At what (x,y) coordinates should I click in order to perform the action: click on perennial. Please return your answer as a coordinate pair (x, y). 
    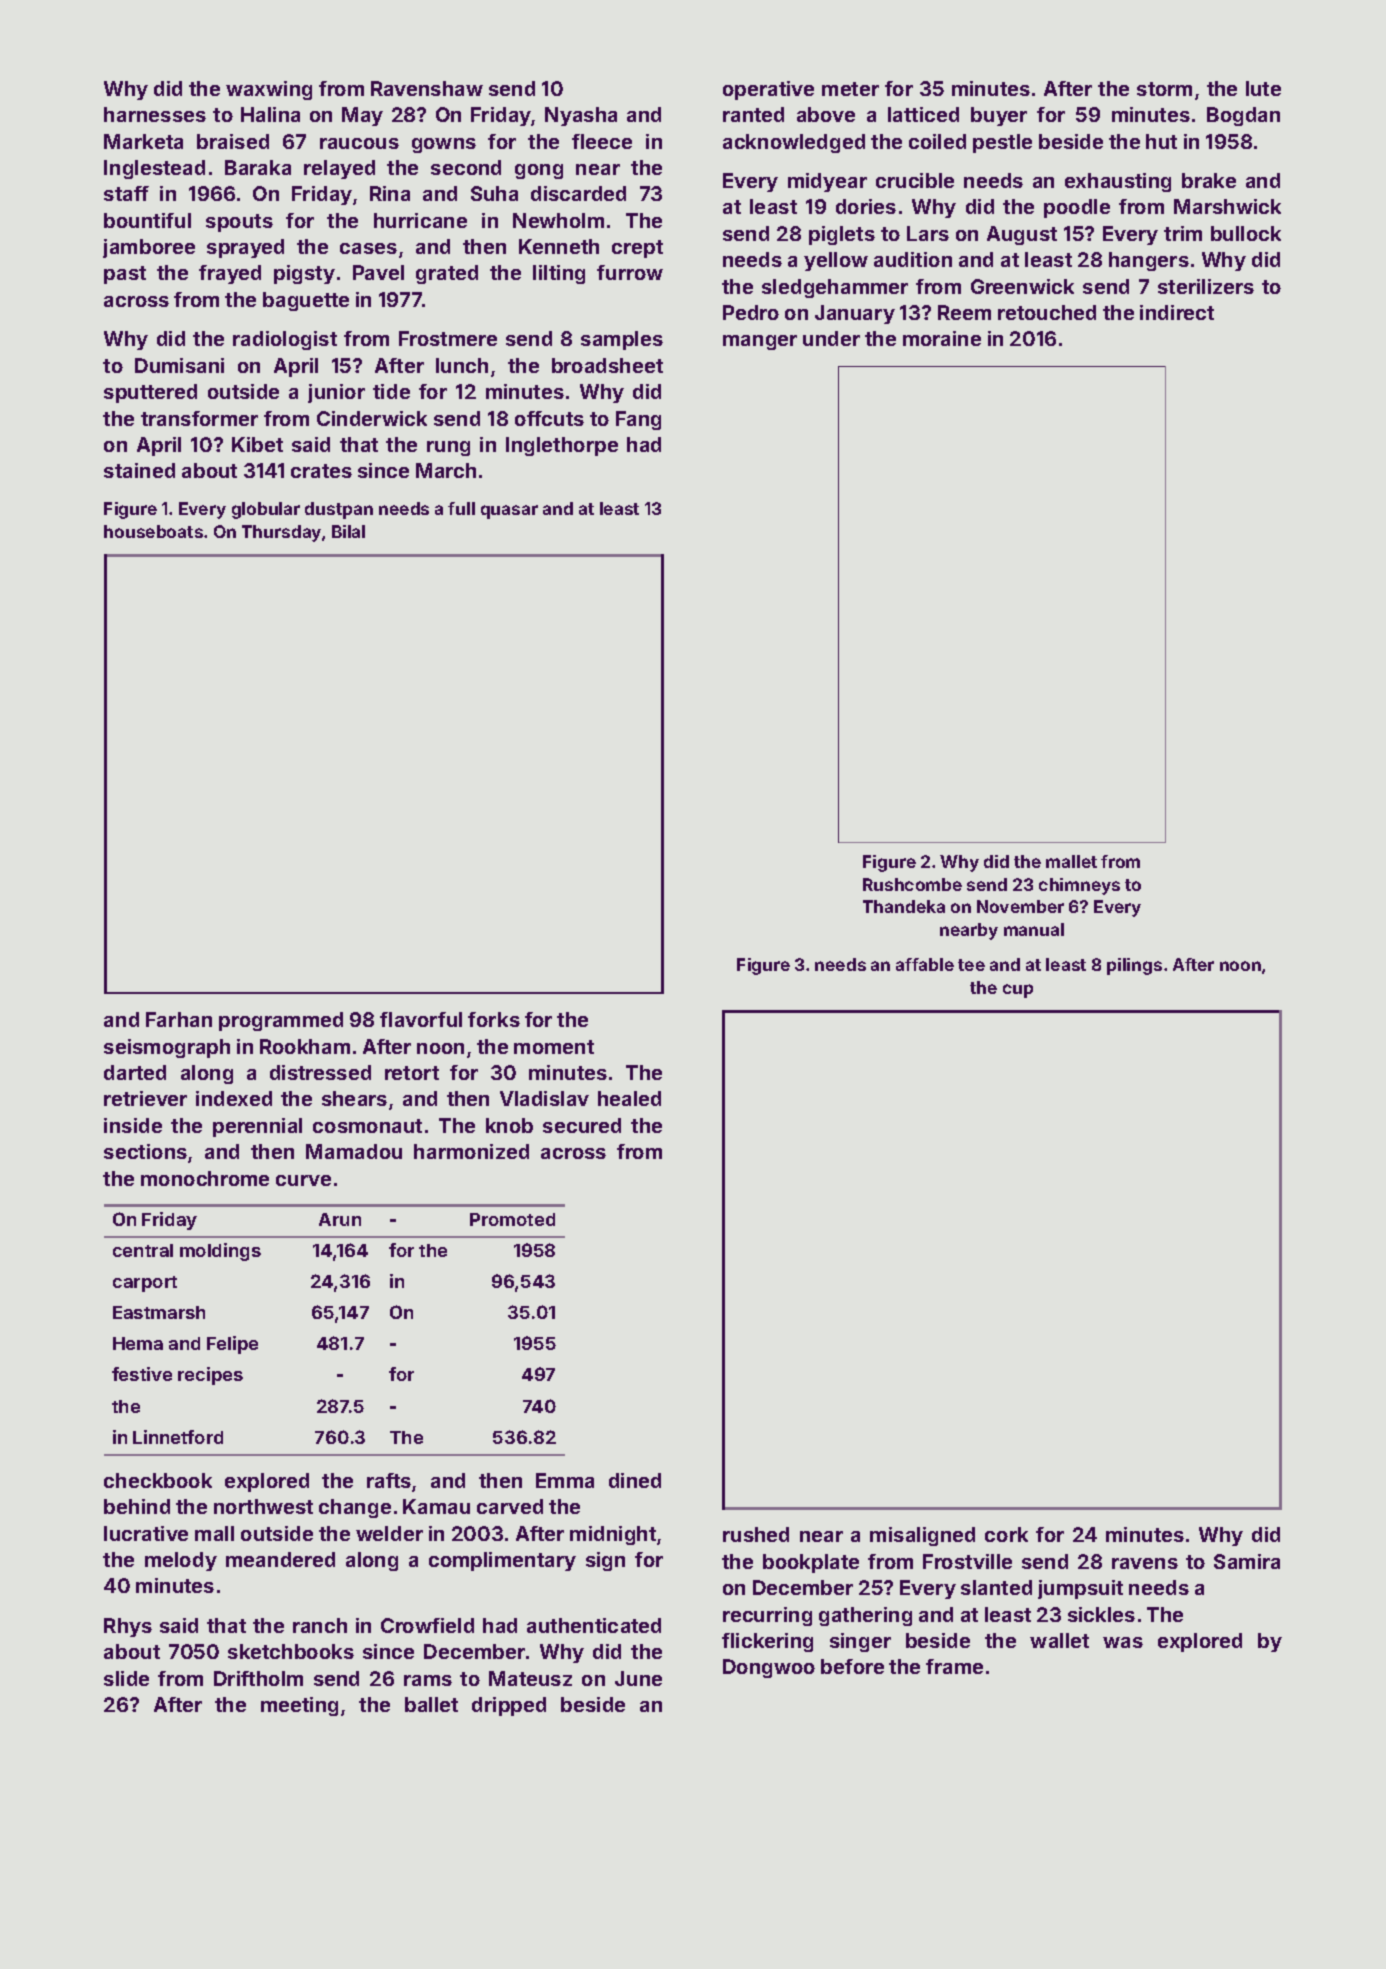
    Looking at the image, I should click on (257, 1127).
